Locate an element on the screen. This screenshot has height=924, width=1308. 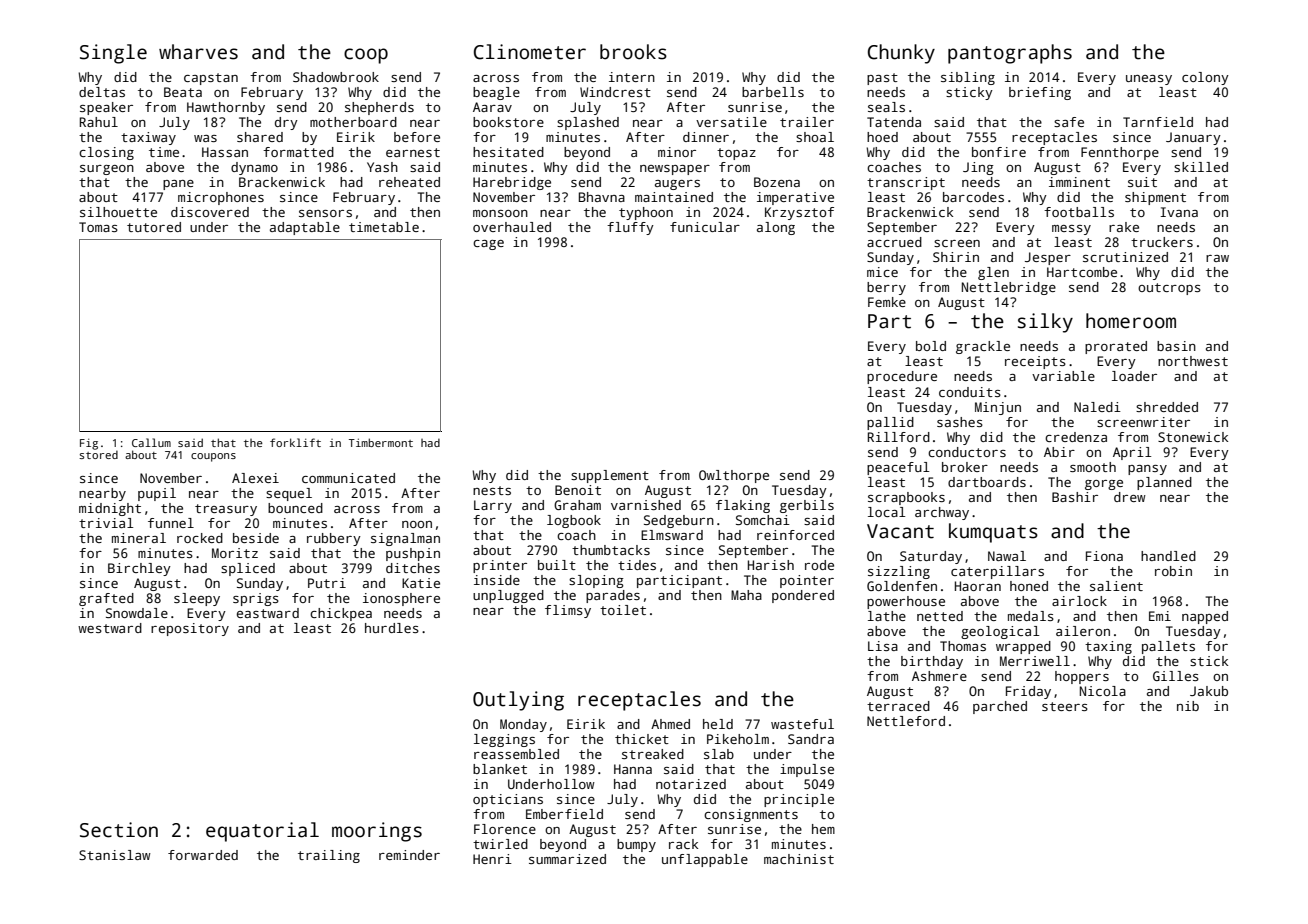
pallid is located at coordinates (890, 423).
